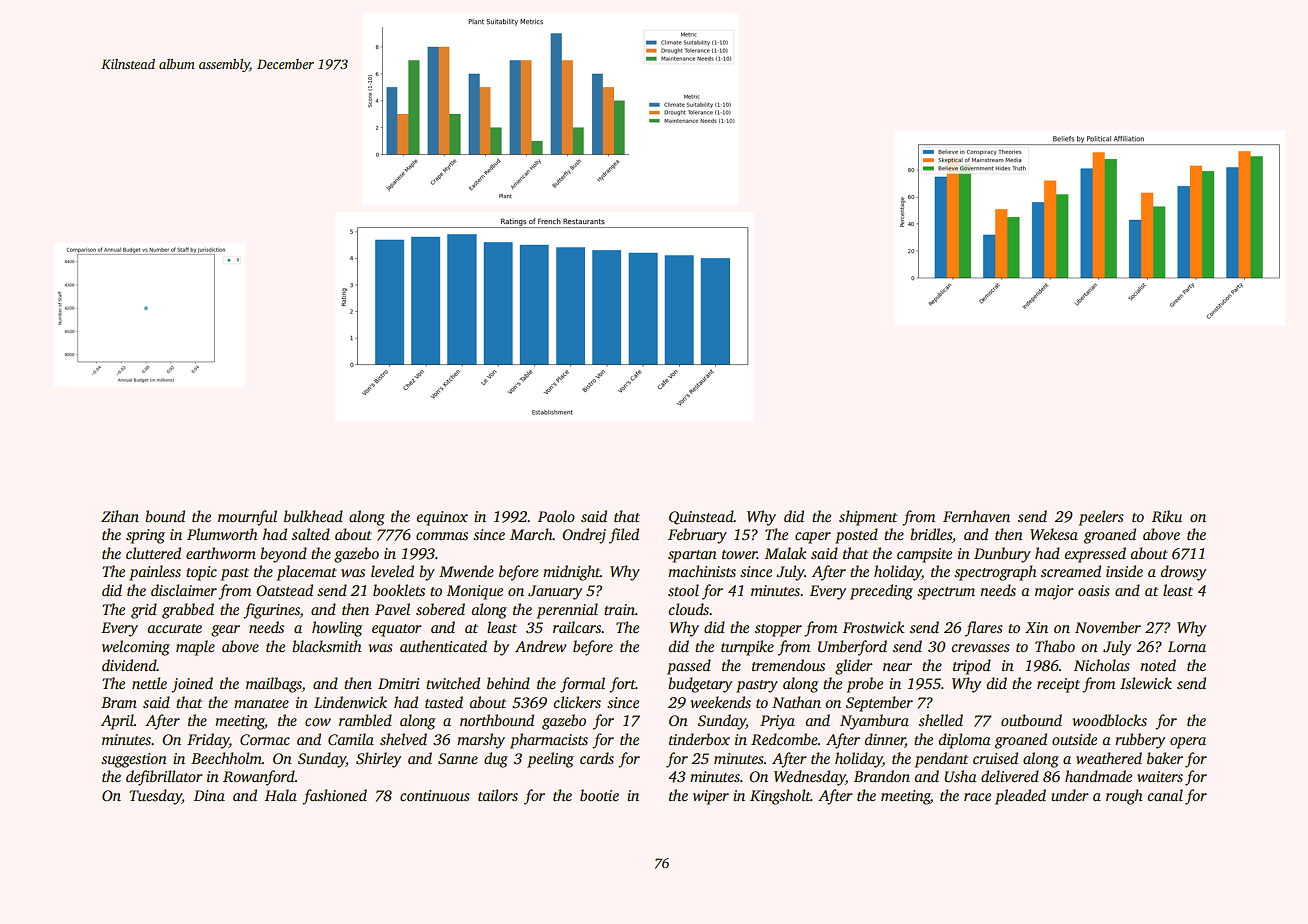  I want to click on Ondrej, so click(584, 536).
